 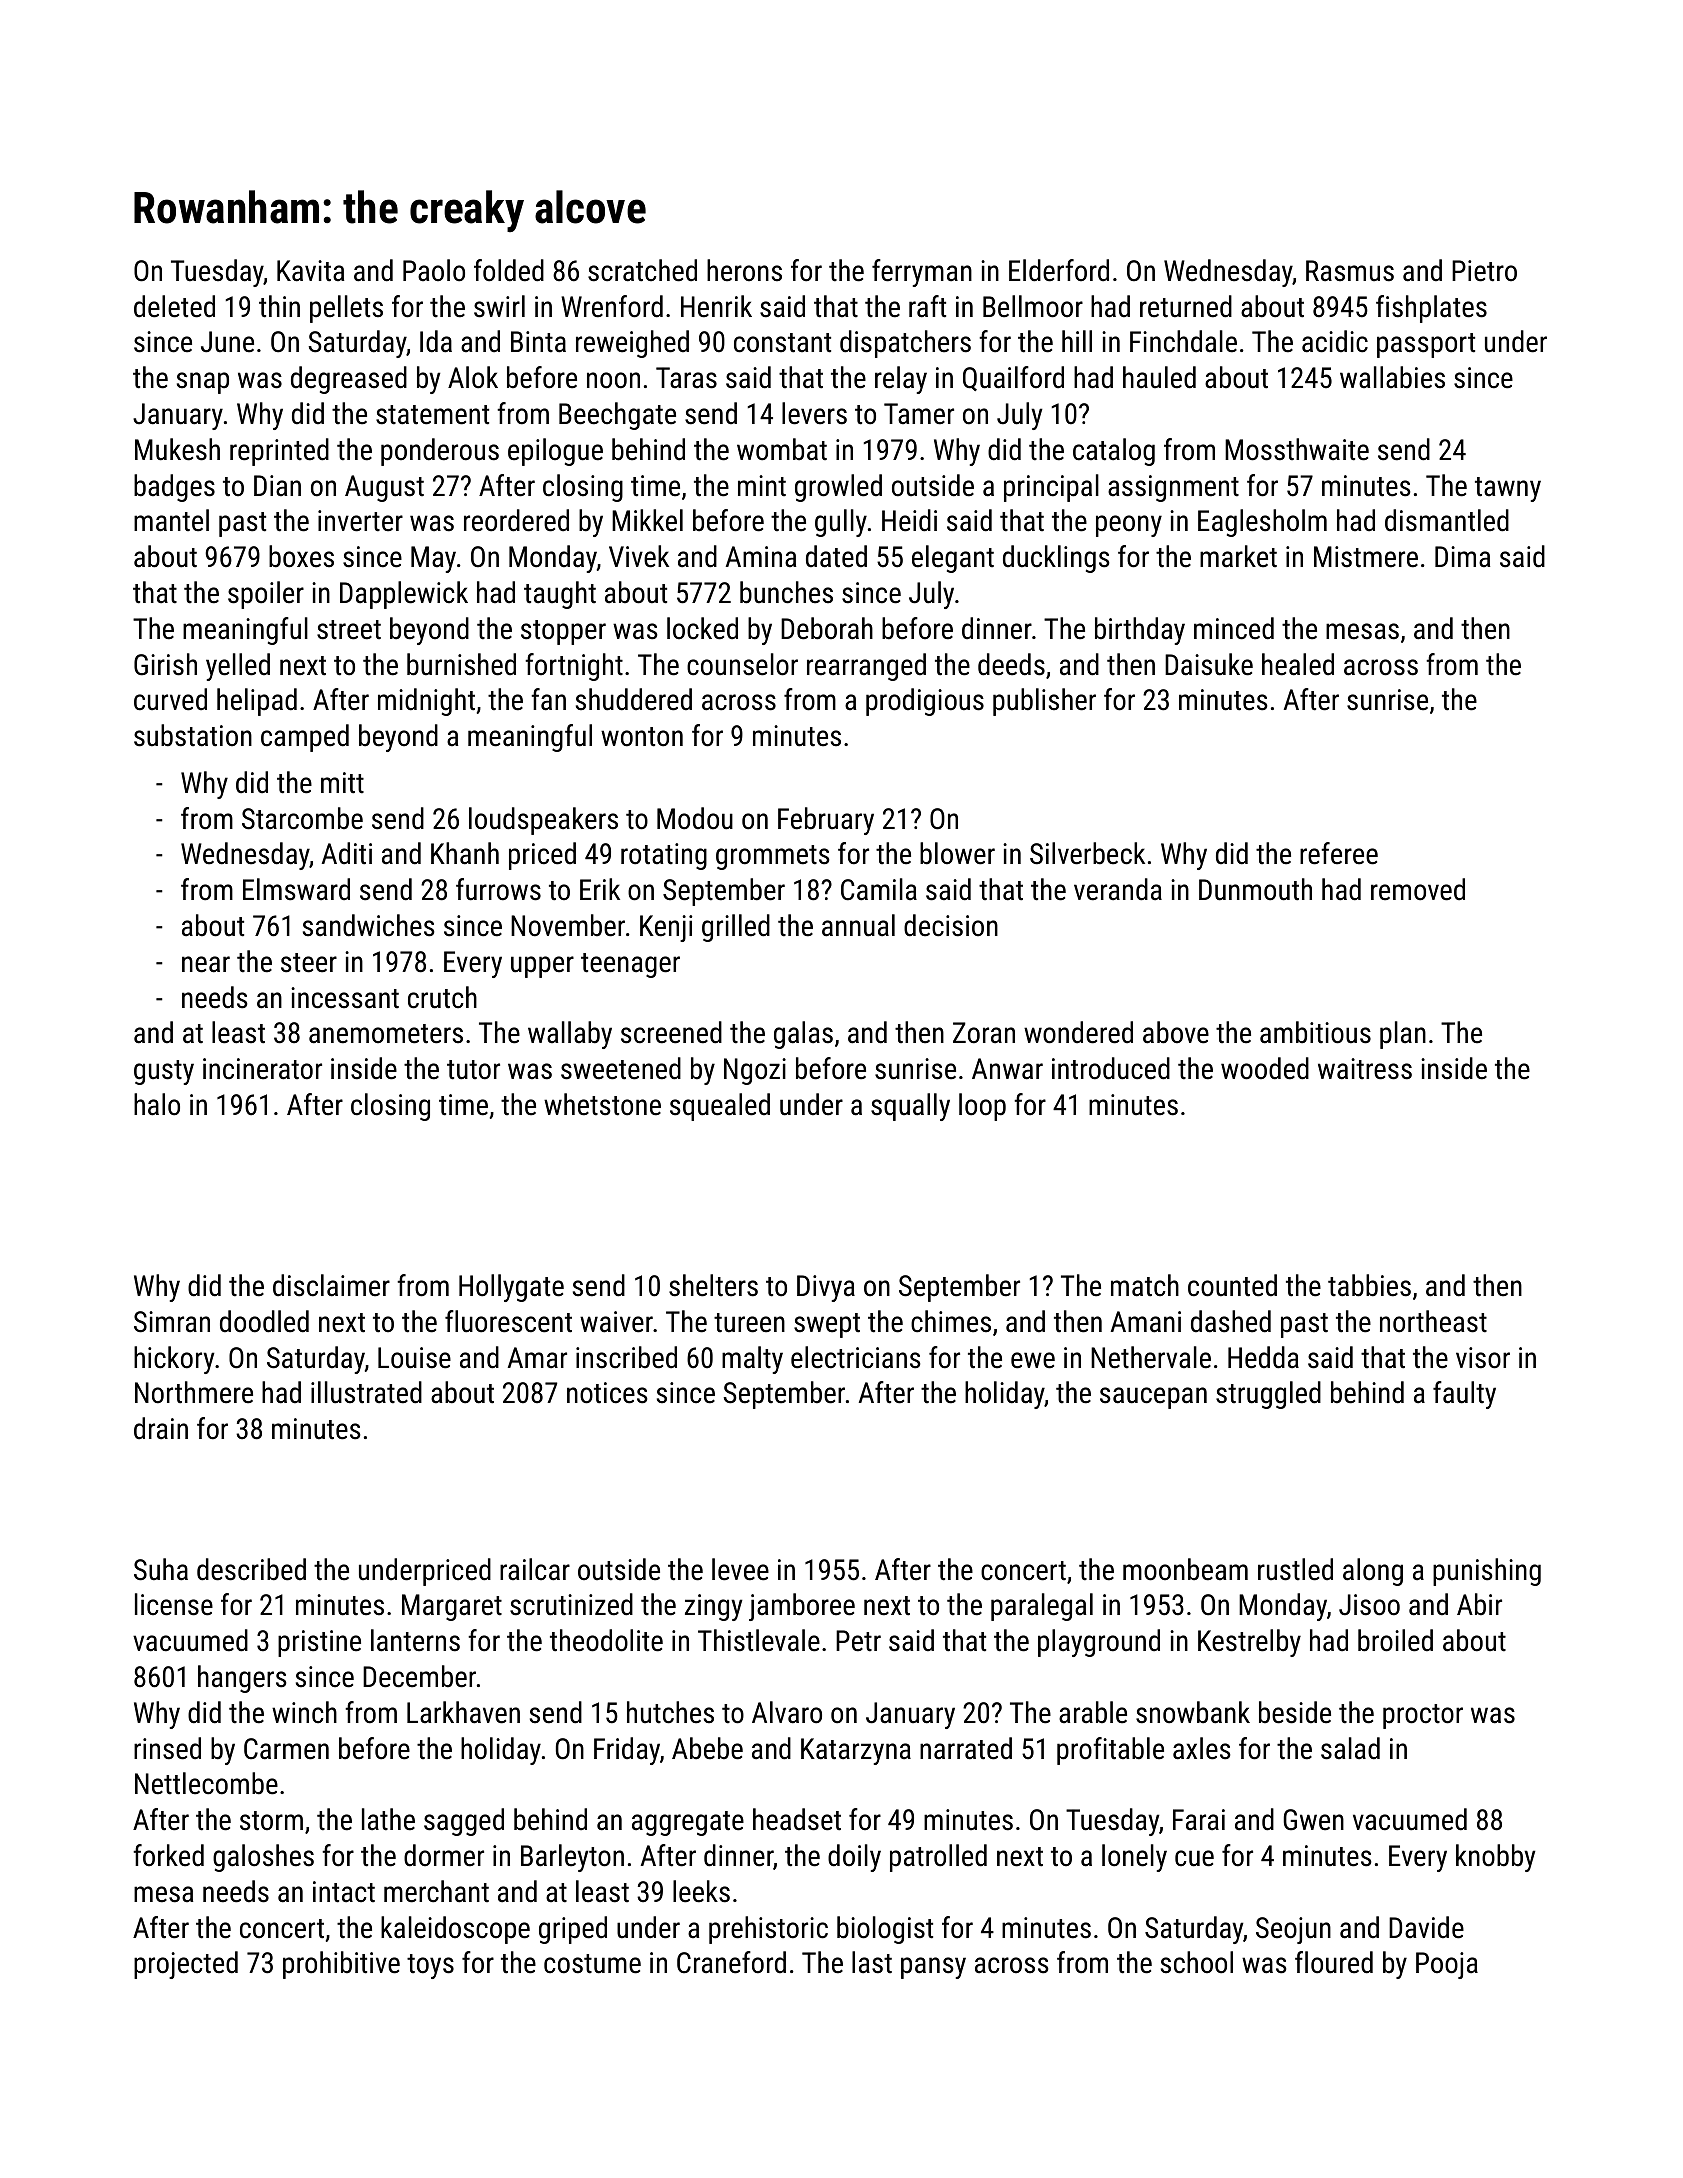 What do you see at coordinates (872, 1962) in the page?
I see `last` at bounding box center [872, 1962].
